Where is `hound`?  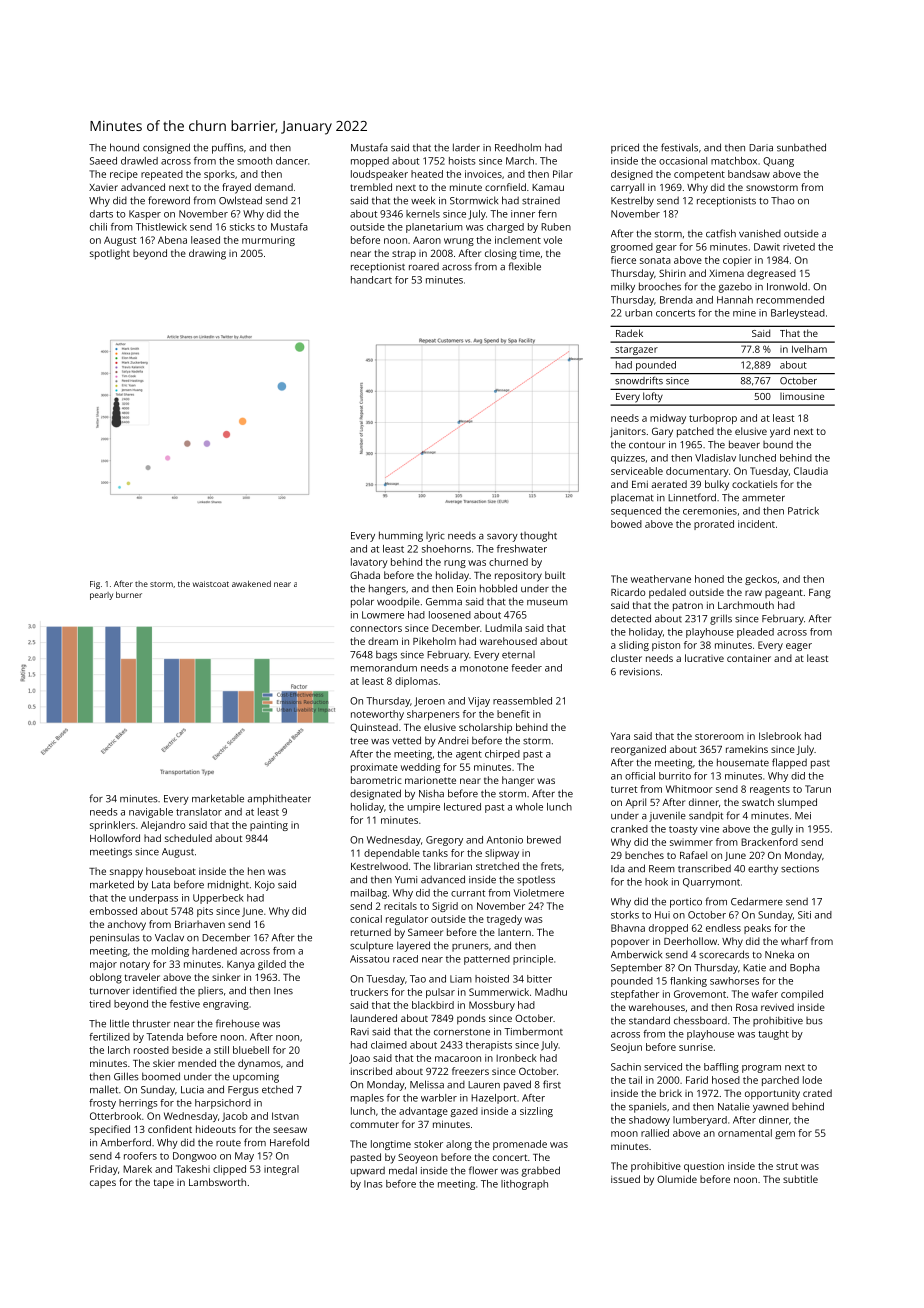
hound is located at coordinates (124, 147).
